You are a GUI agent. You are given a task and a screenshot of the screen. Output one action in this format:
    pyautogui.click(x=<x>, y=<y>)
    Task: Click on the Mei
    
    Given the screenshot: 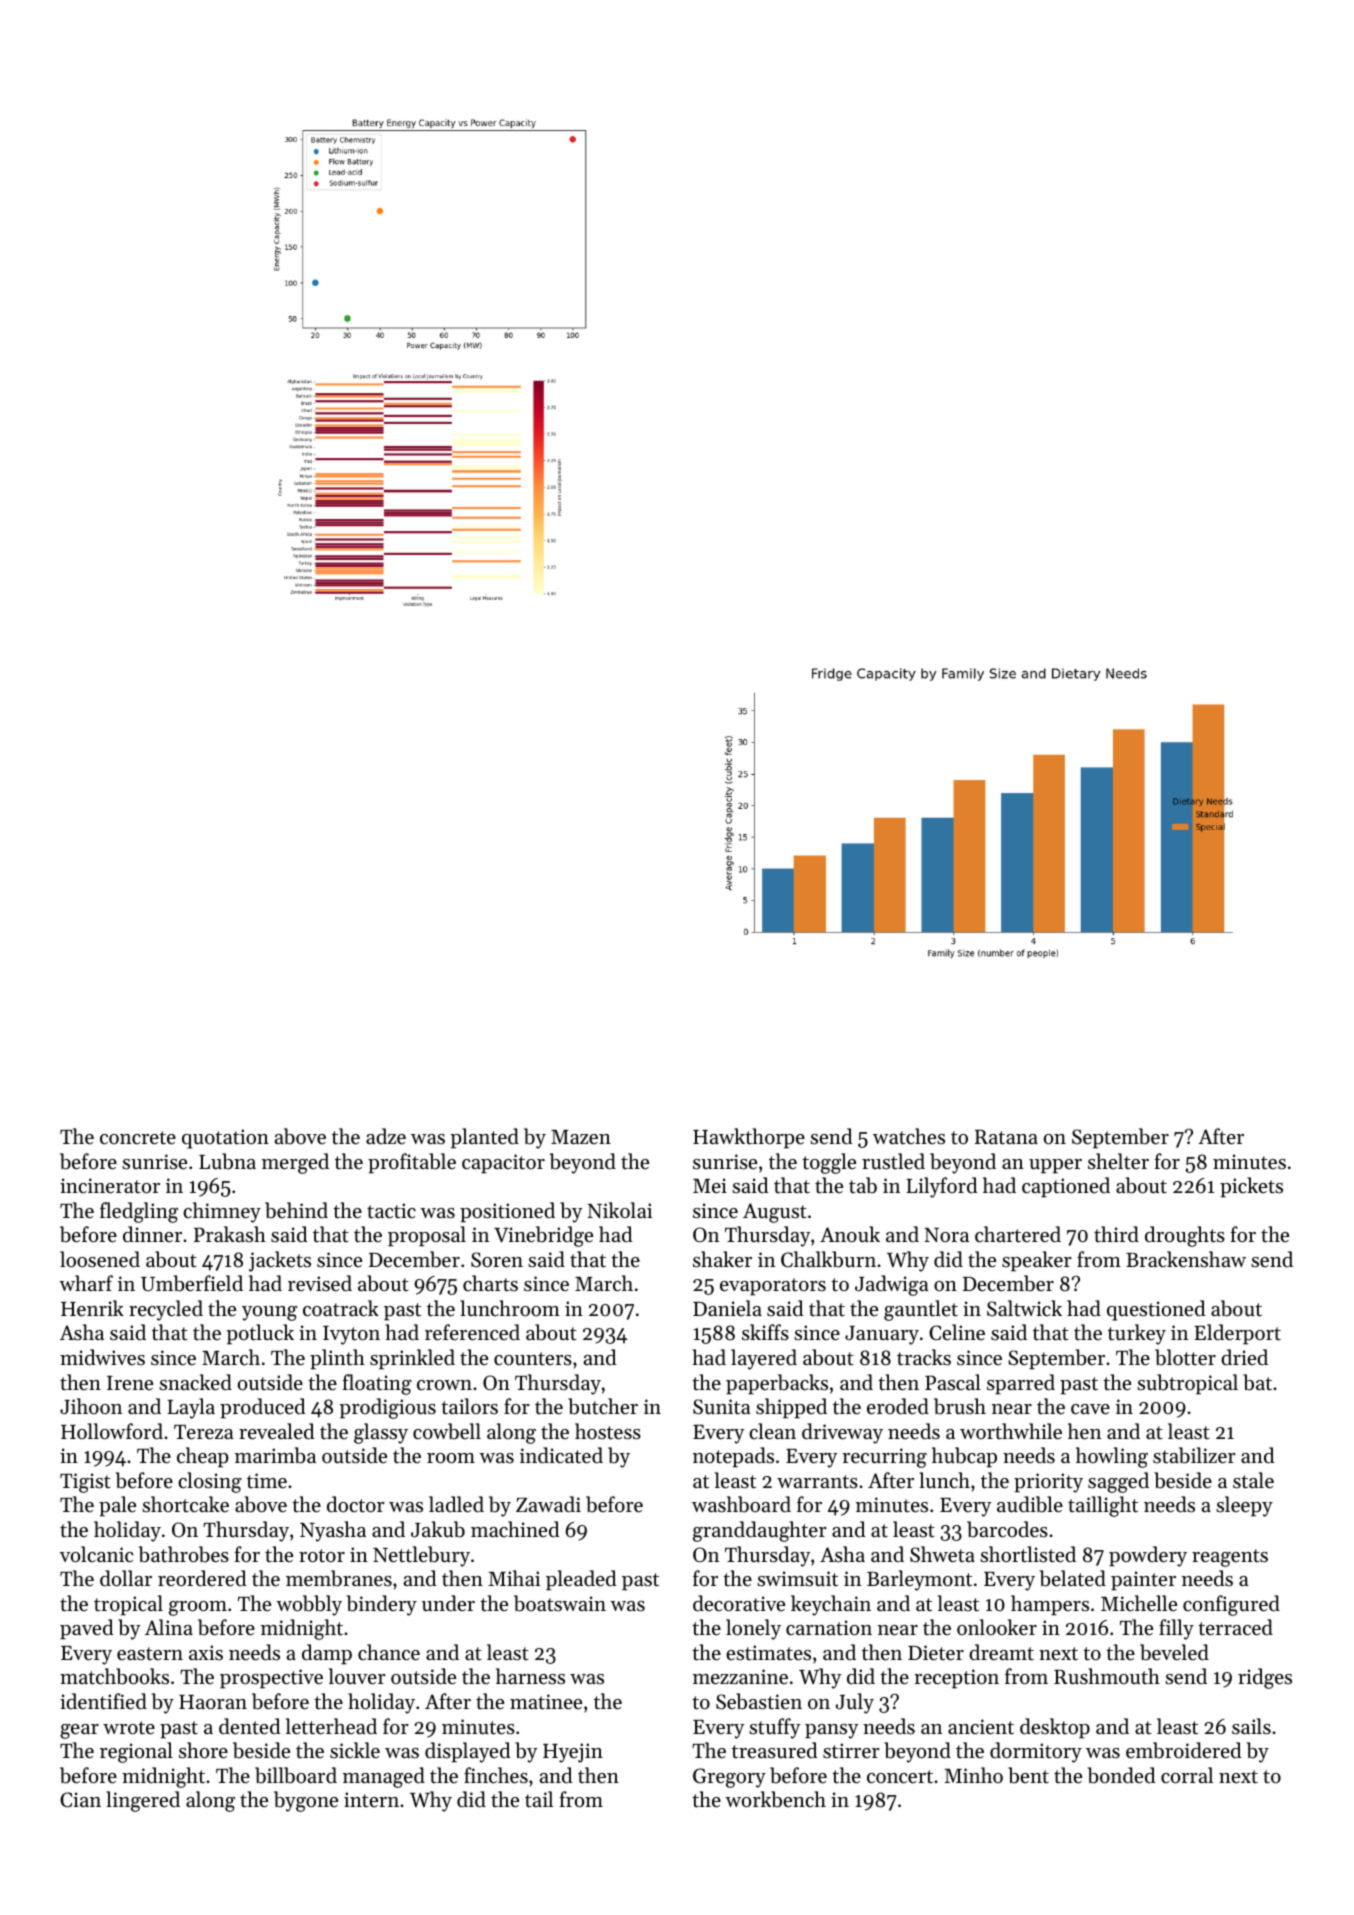 What is the action you would take?
    pyautogui.click(x=710, y=1186)
